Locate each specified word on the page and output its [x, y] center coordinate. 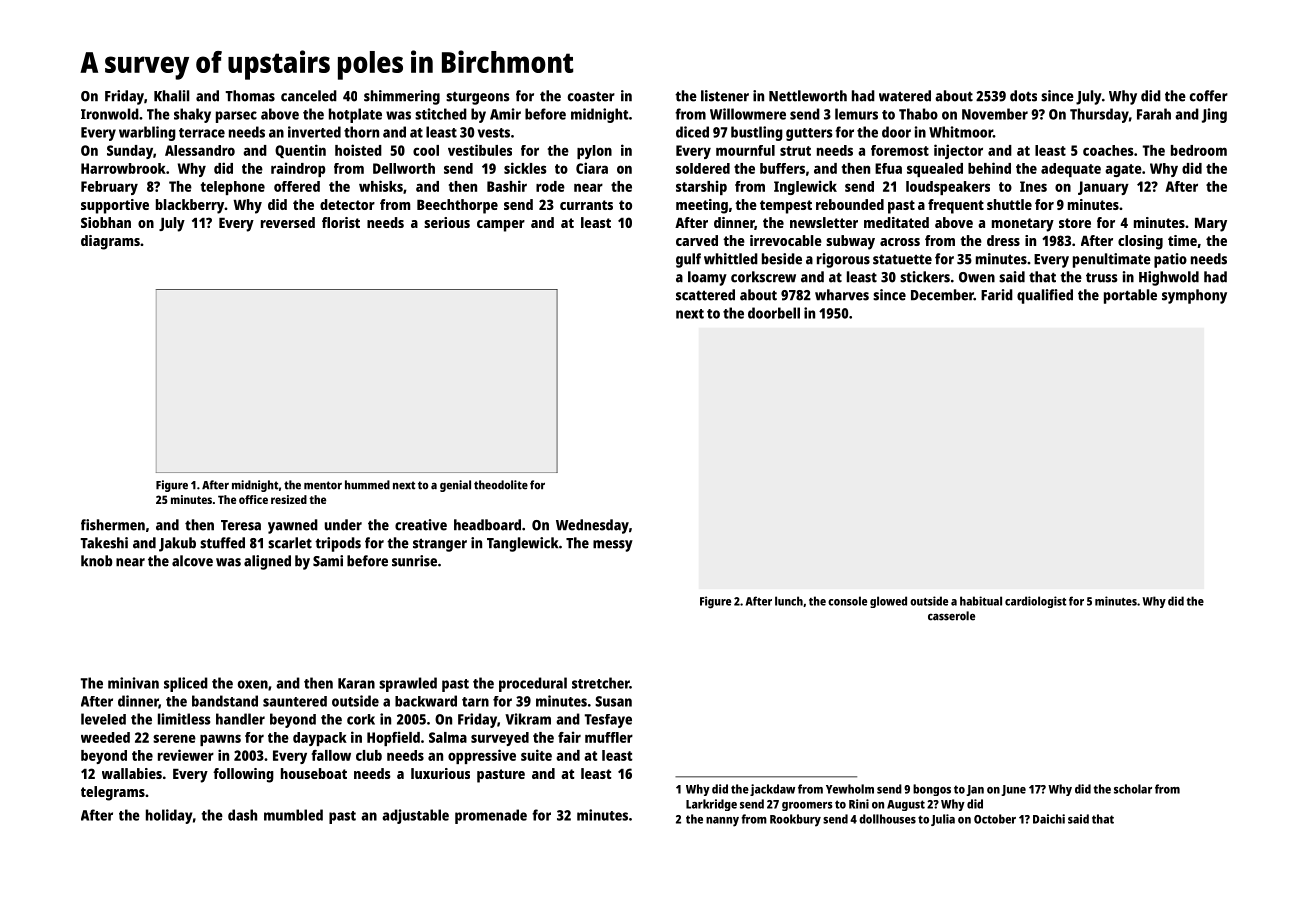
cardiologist [1035, 602]
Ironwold [110, 114]
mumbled [293, 815]
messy [613, 546]
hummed [367, 485]
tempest [786, 207]
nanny [722, 822]
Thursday [1099, 115]
